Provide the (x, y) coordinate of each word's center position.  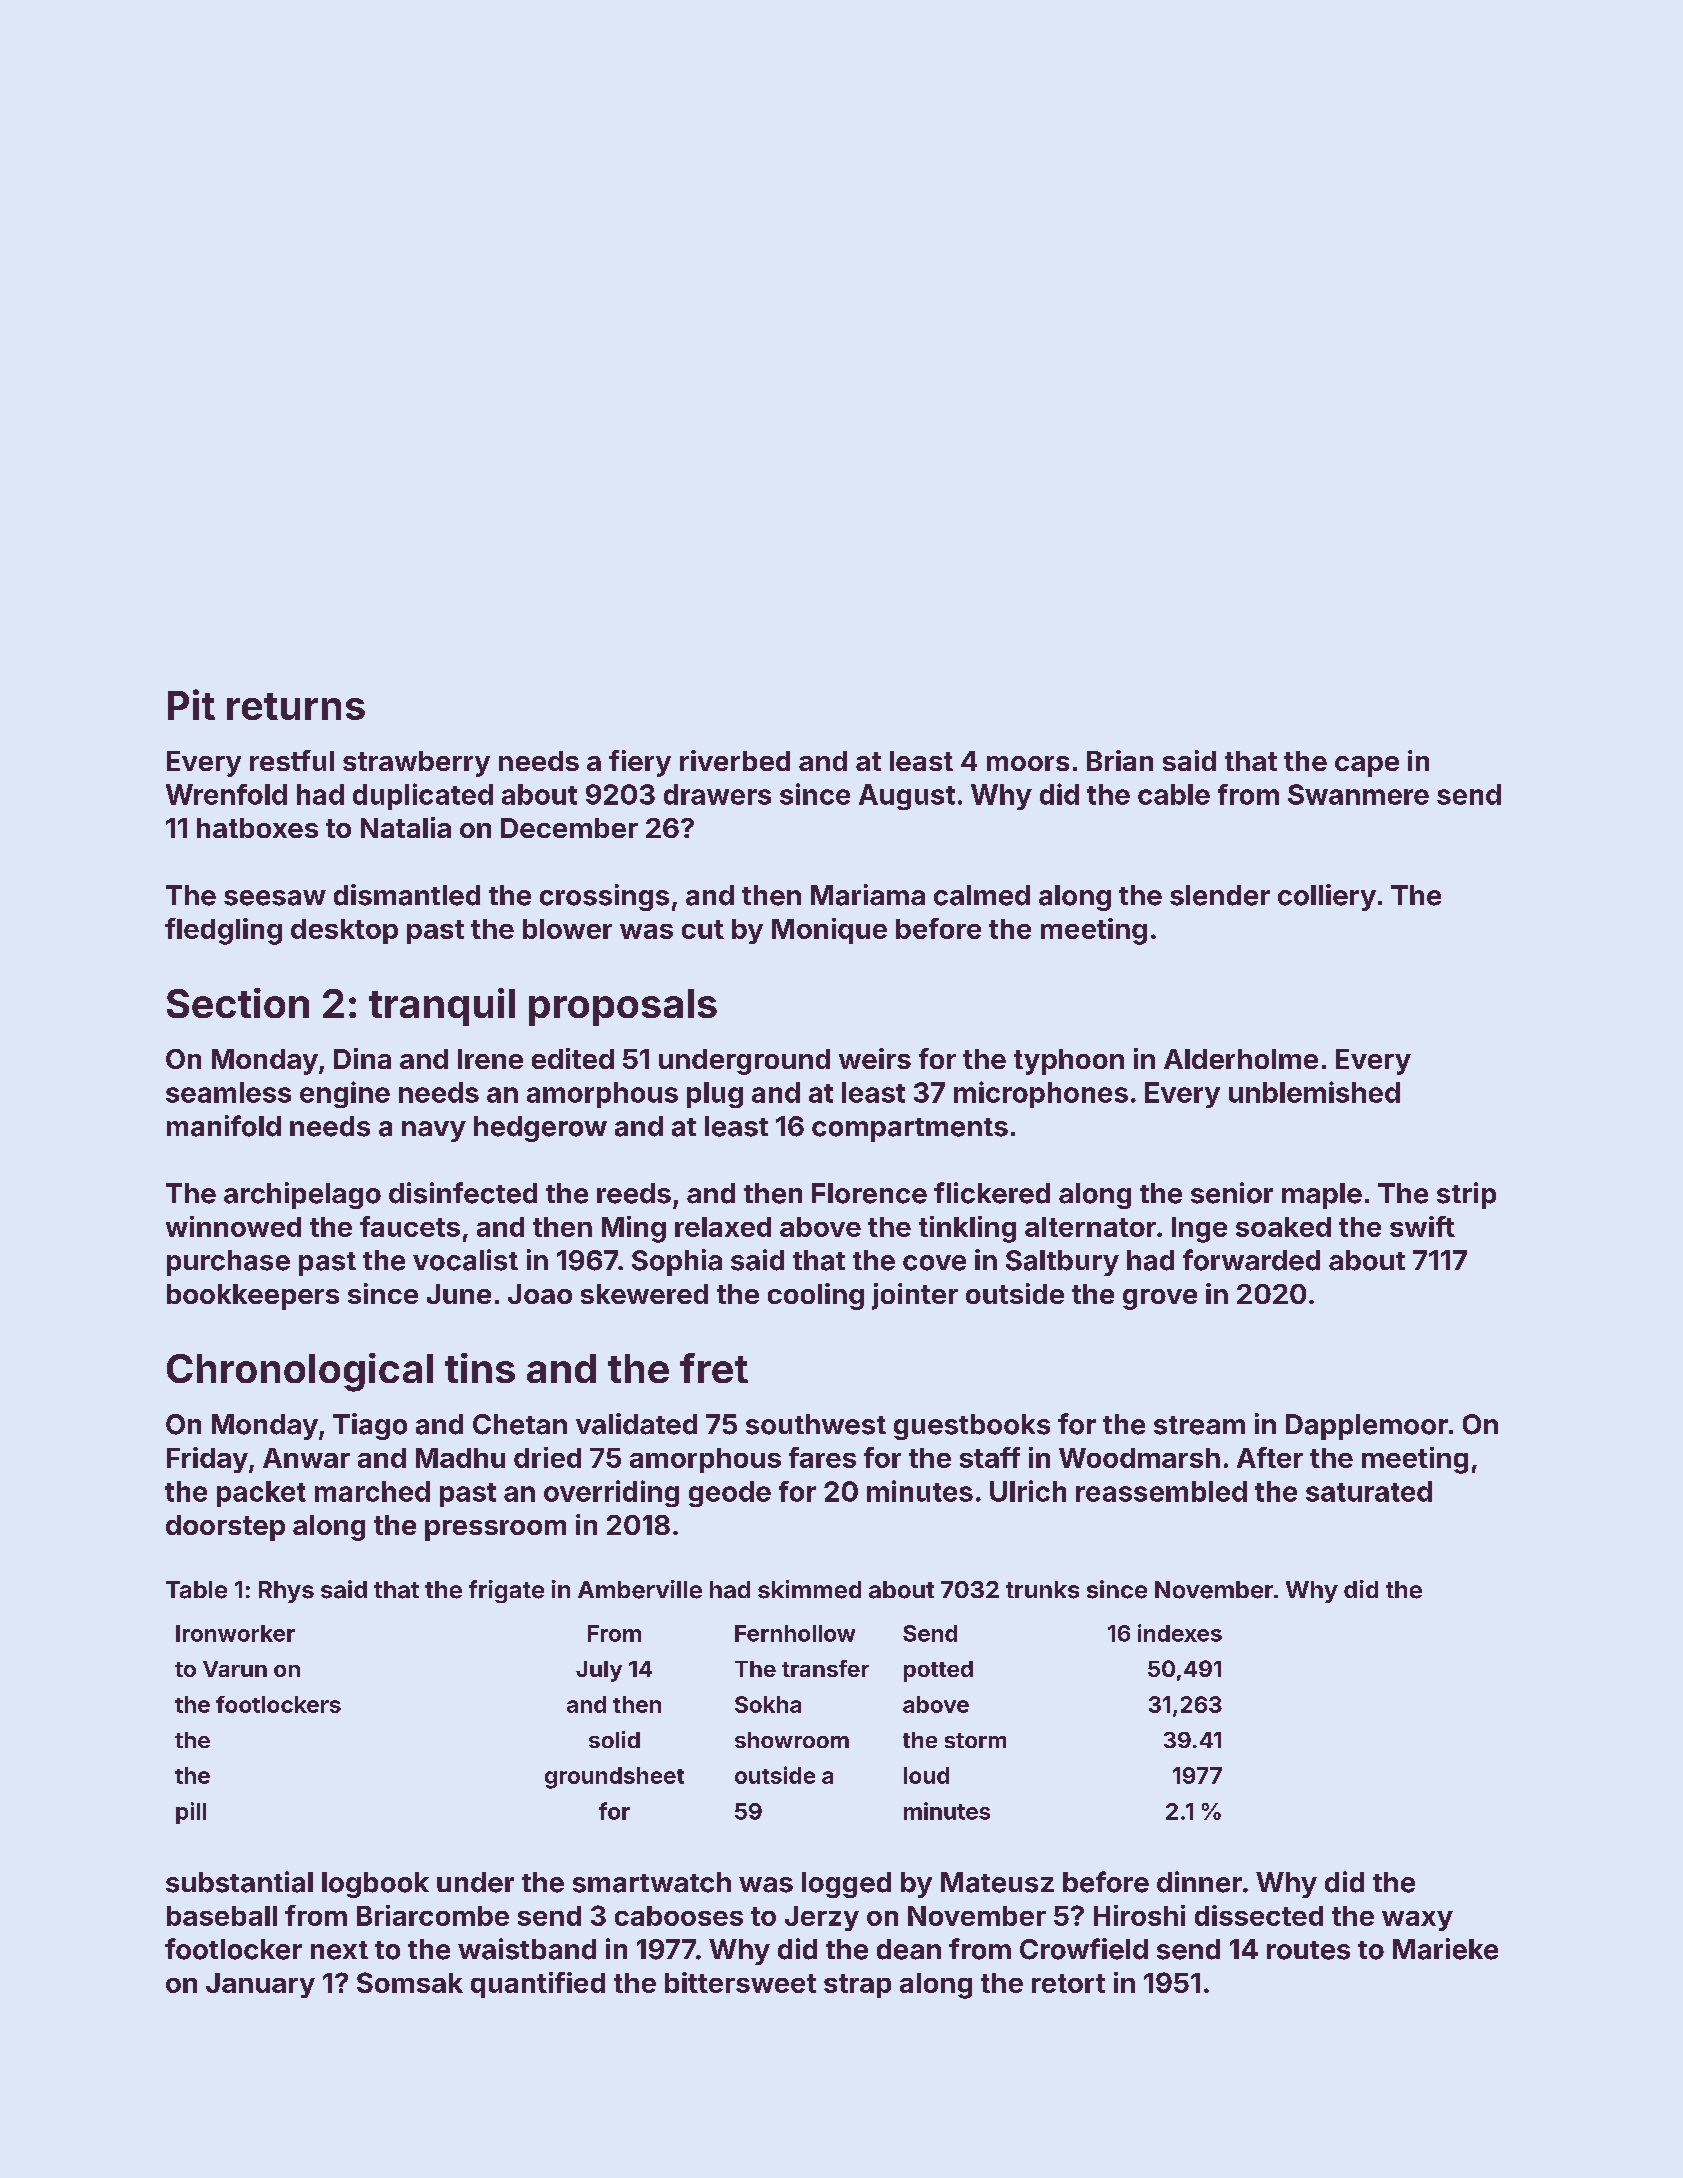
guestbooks (972, 1427)
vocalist (465, 1260)
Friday (207, 1460)
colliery (1327, 897)
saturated (1369, 1491)
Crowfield (1084, 1949)
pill (191, 1813)
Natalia (406, 827)
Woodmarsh (1139, 1458)
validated (636, 1424)
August (907, 797)
